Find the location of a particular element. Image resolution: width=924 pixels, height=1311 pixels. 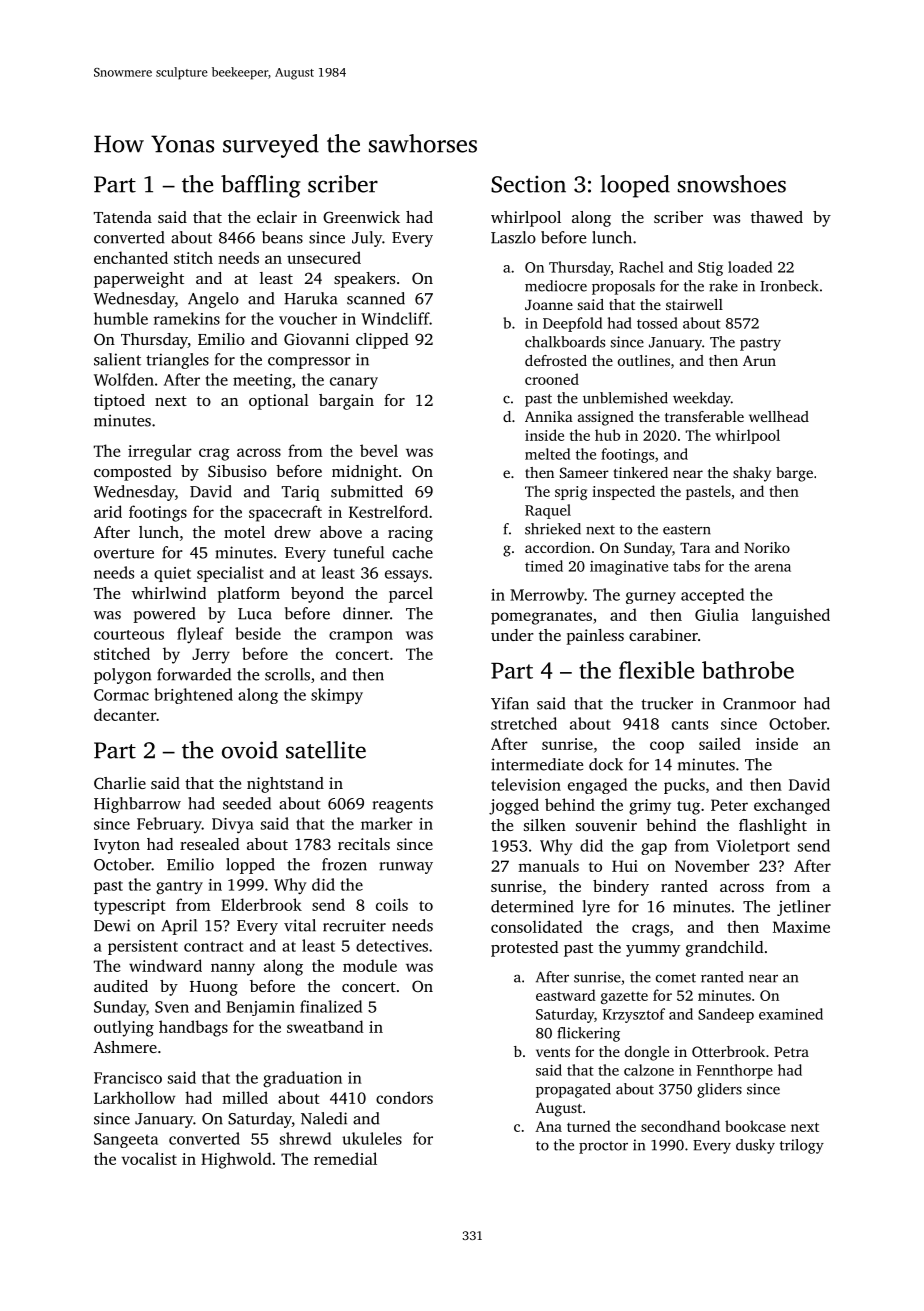

crampon is located at coordinates (361, 637).
